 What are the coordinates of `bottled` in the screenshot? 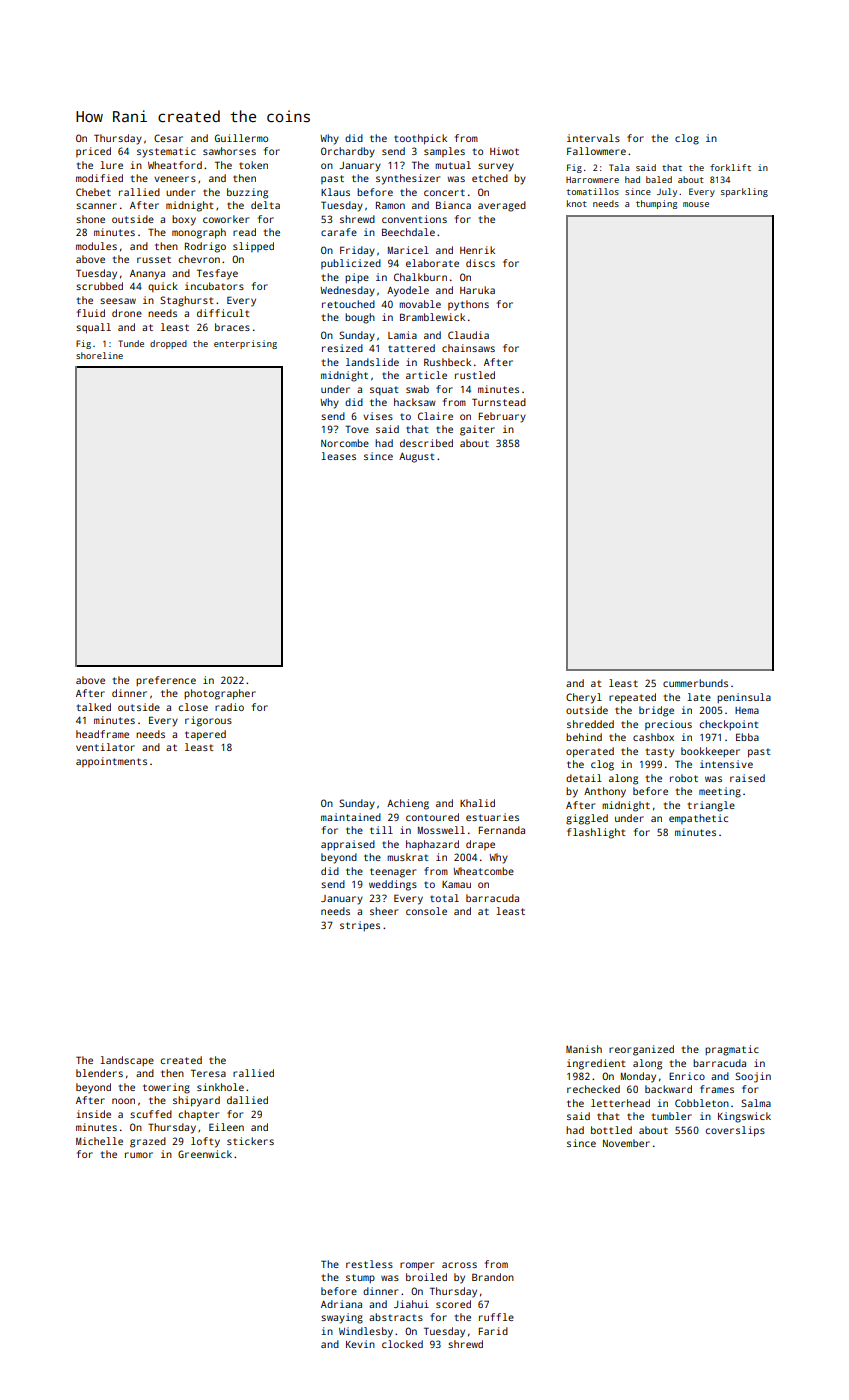 It's located at (611, 1130).
